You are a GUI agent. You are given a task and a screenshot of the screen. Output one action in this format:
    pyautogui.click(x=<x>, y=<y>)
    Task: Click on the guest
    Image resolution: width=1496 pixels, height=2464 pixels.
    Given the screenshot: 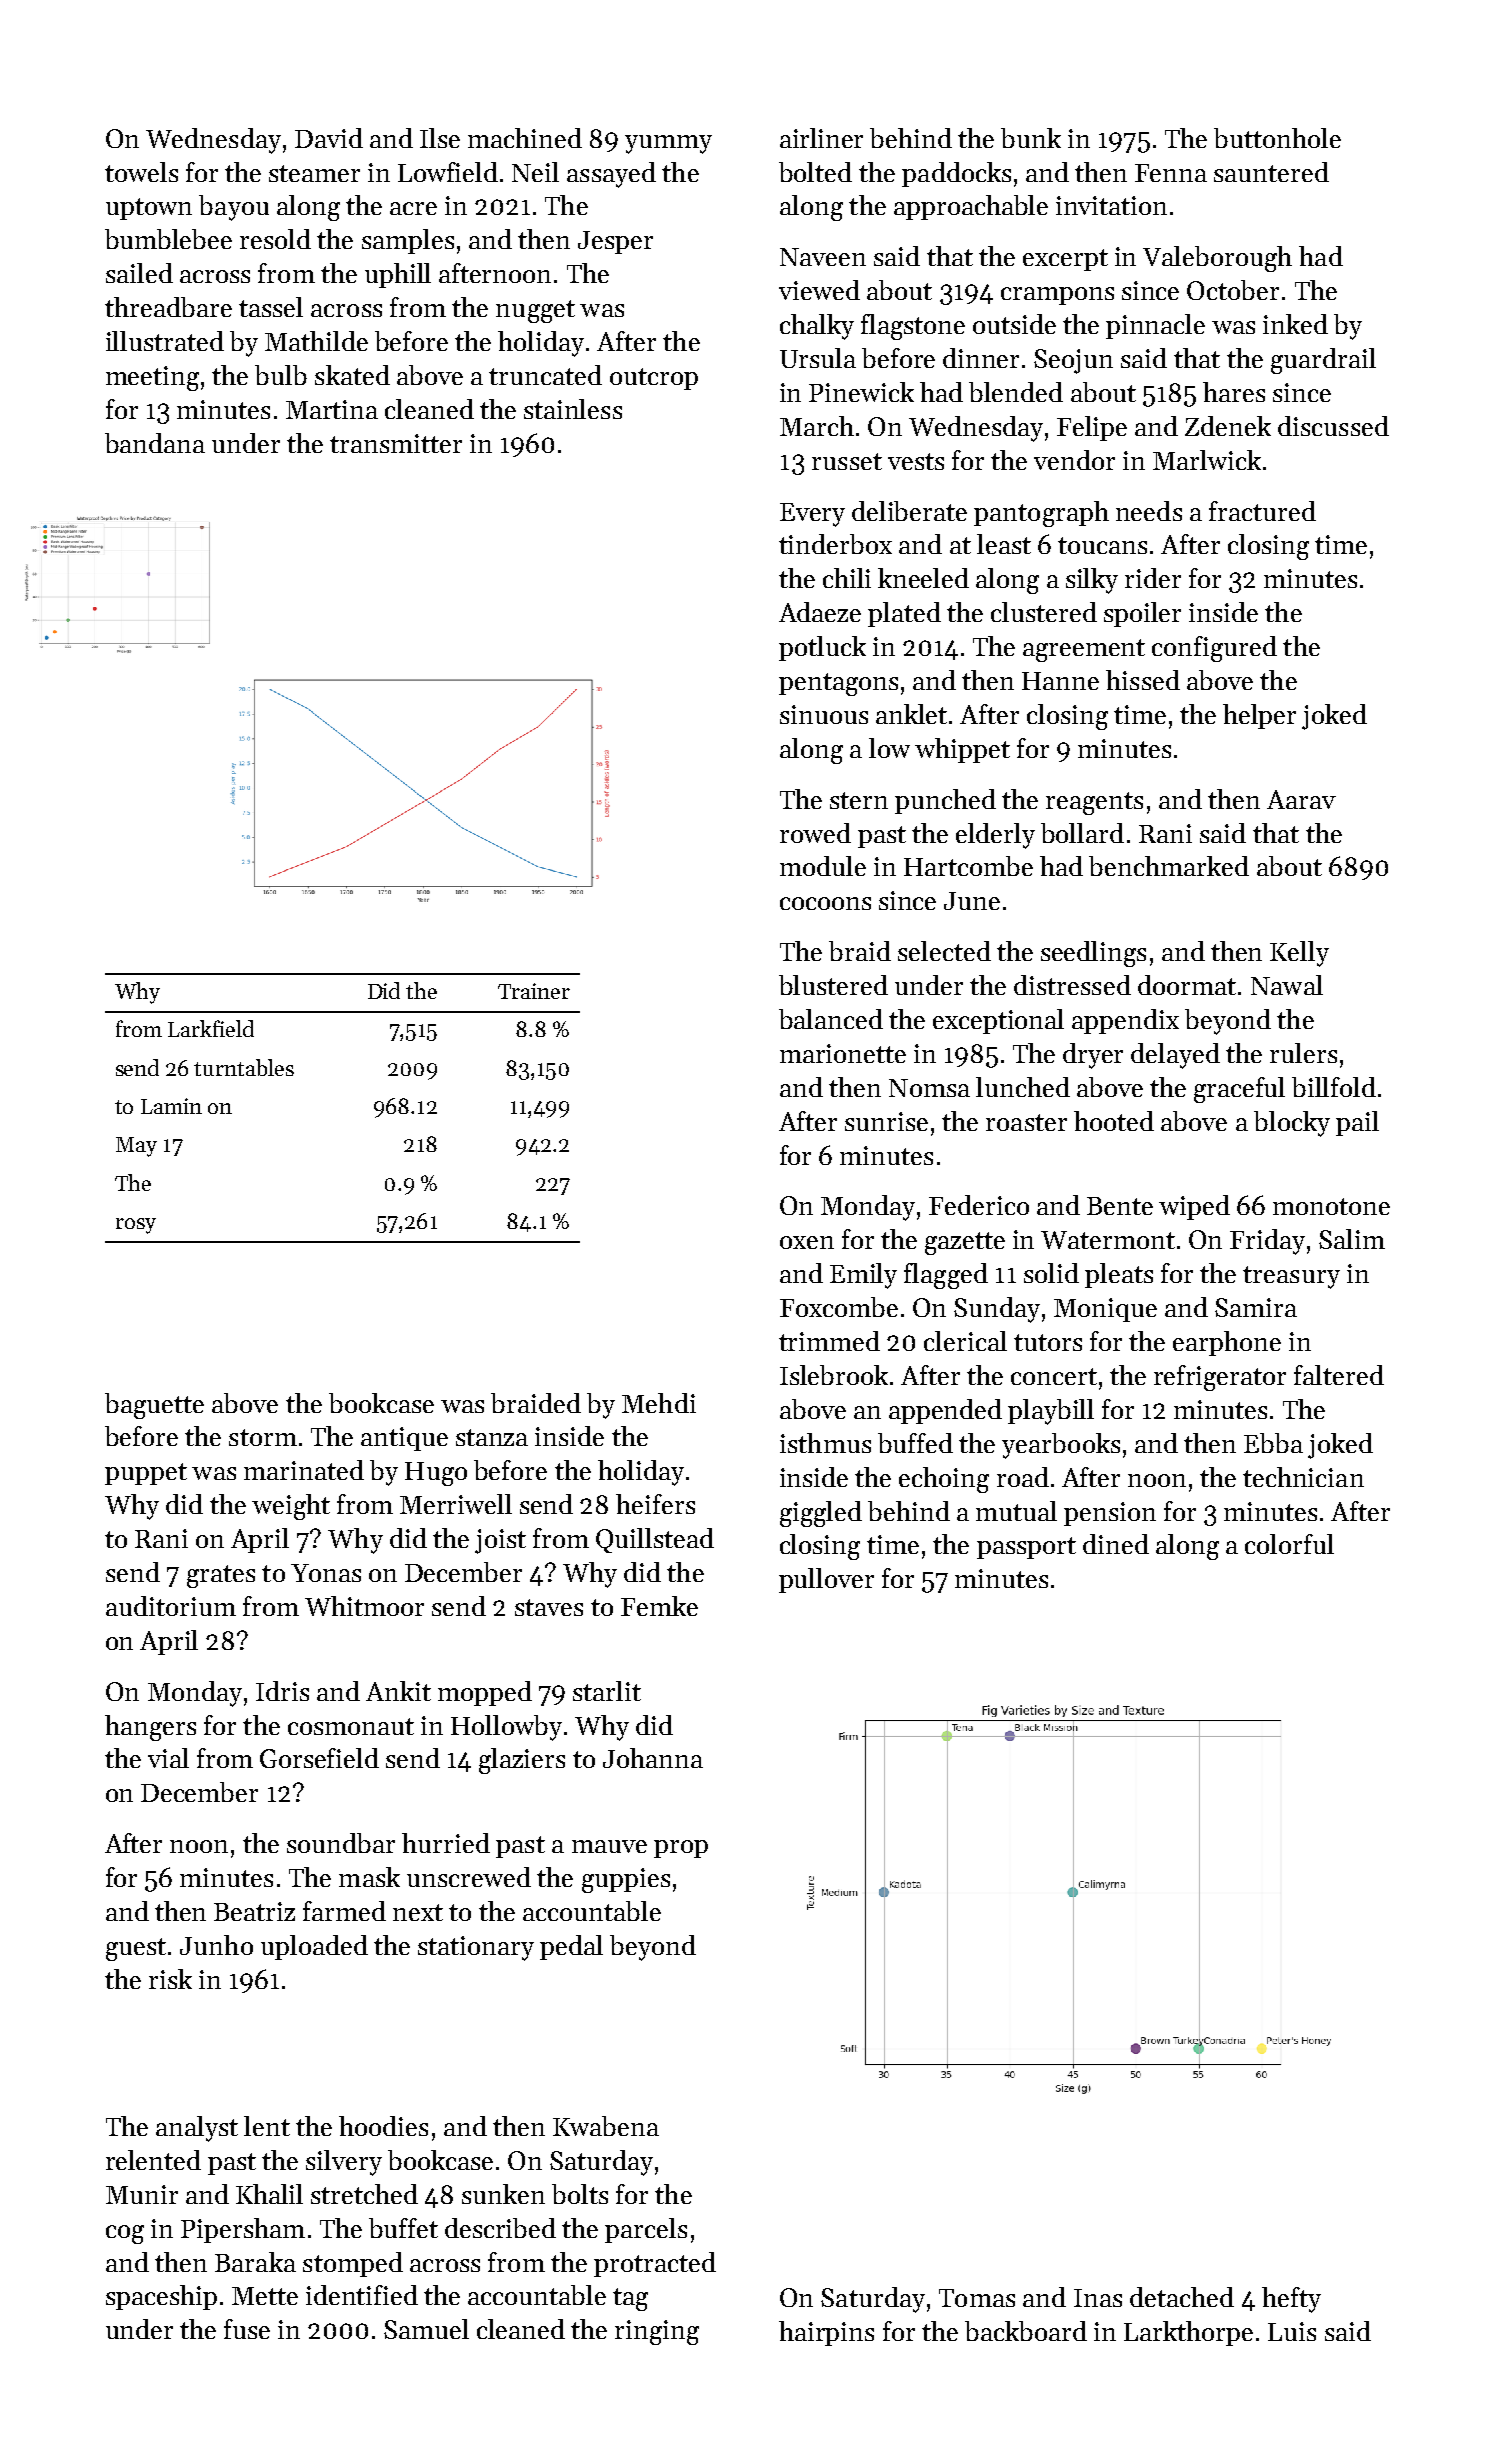 What is the action you would take?
    pyautogui.click(x=136, y=1949)
